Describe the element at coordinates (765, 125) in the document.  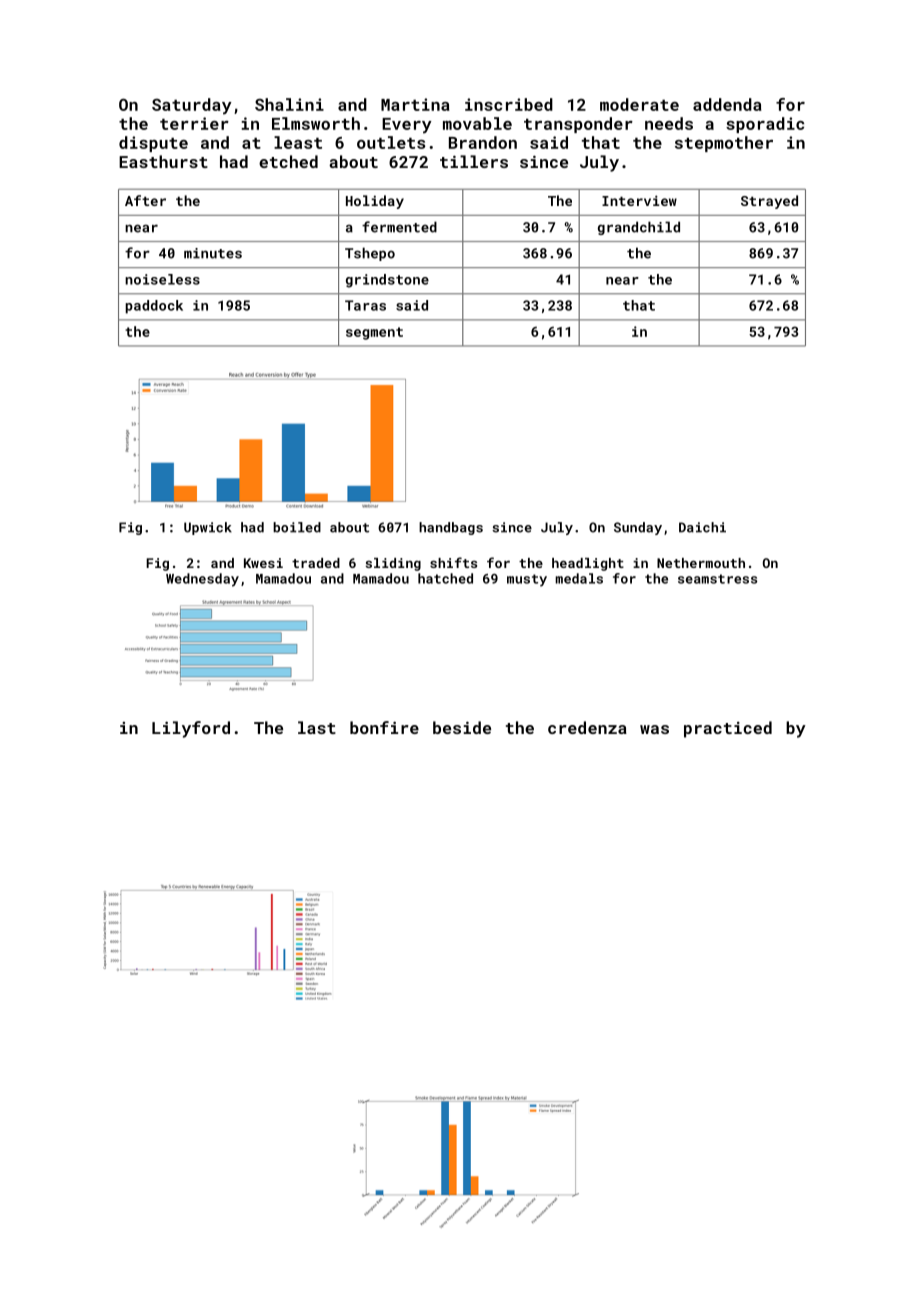
I see `sporadic` at that location.
